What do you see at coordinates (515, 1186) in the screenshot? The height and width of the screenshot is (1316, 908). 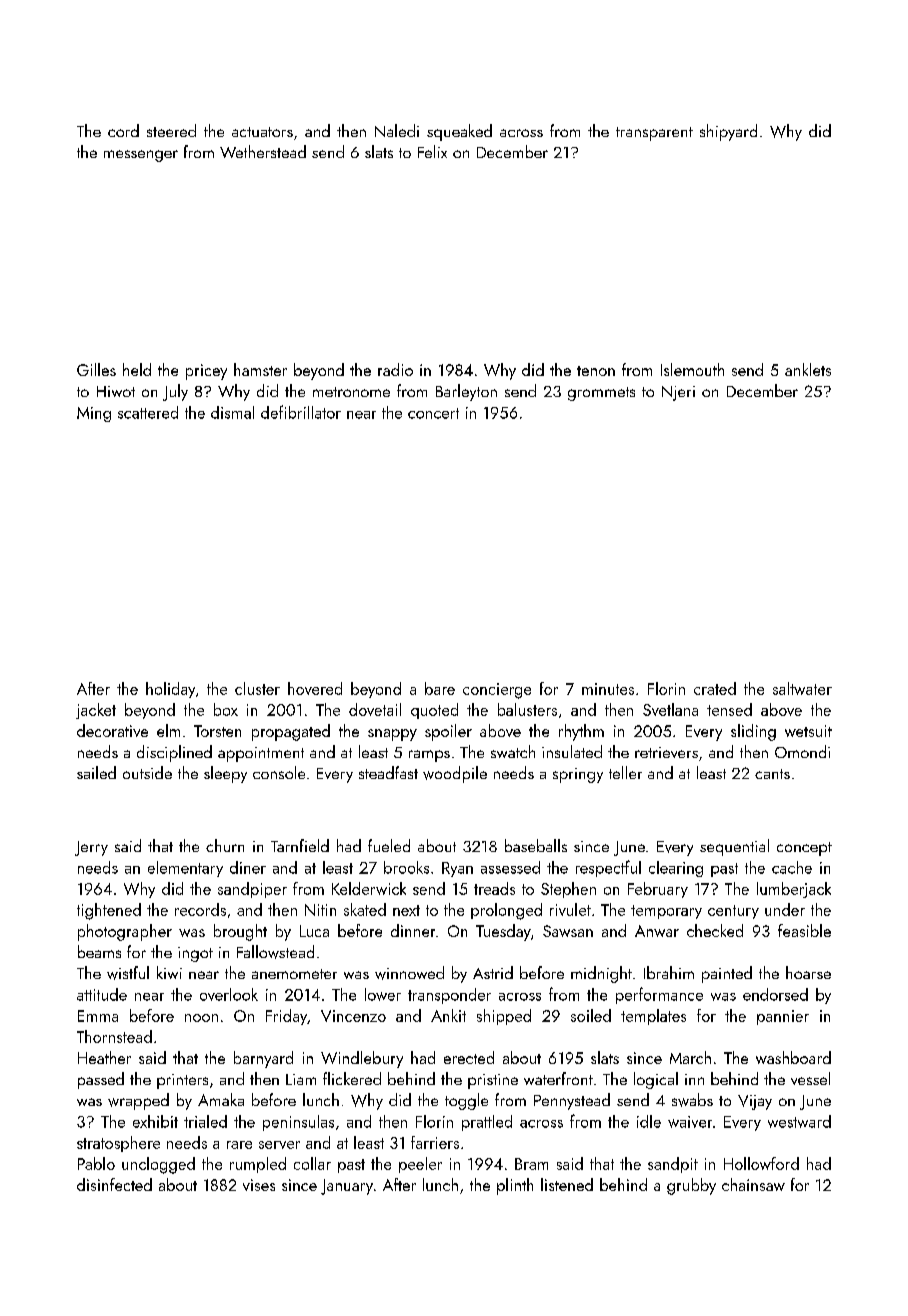 I see `plinth` at bounding box center [515, 1186].
